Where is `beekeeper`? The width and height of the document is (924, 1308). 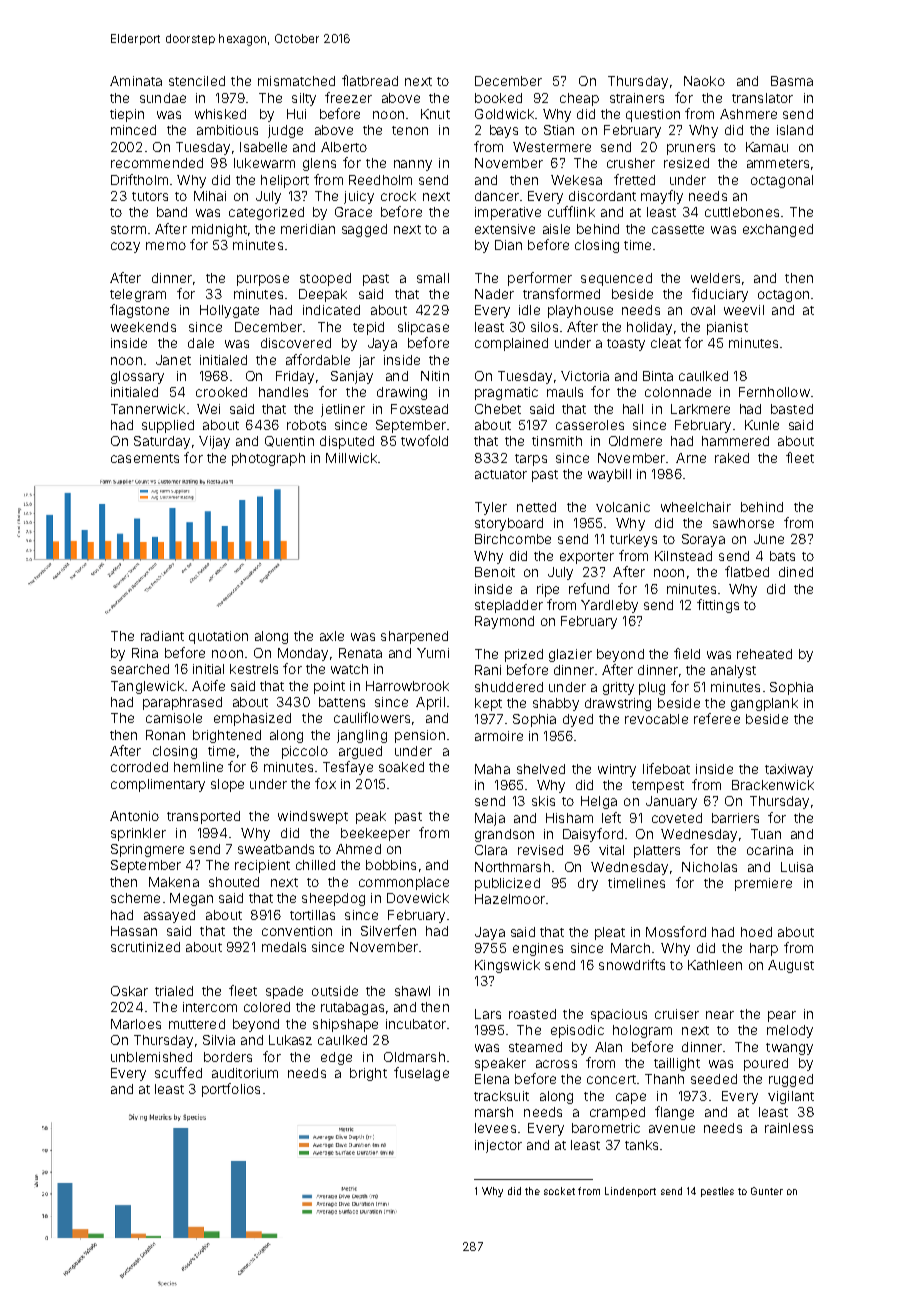
beekeeper is located at coordinates (375, 834).
